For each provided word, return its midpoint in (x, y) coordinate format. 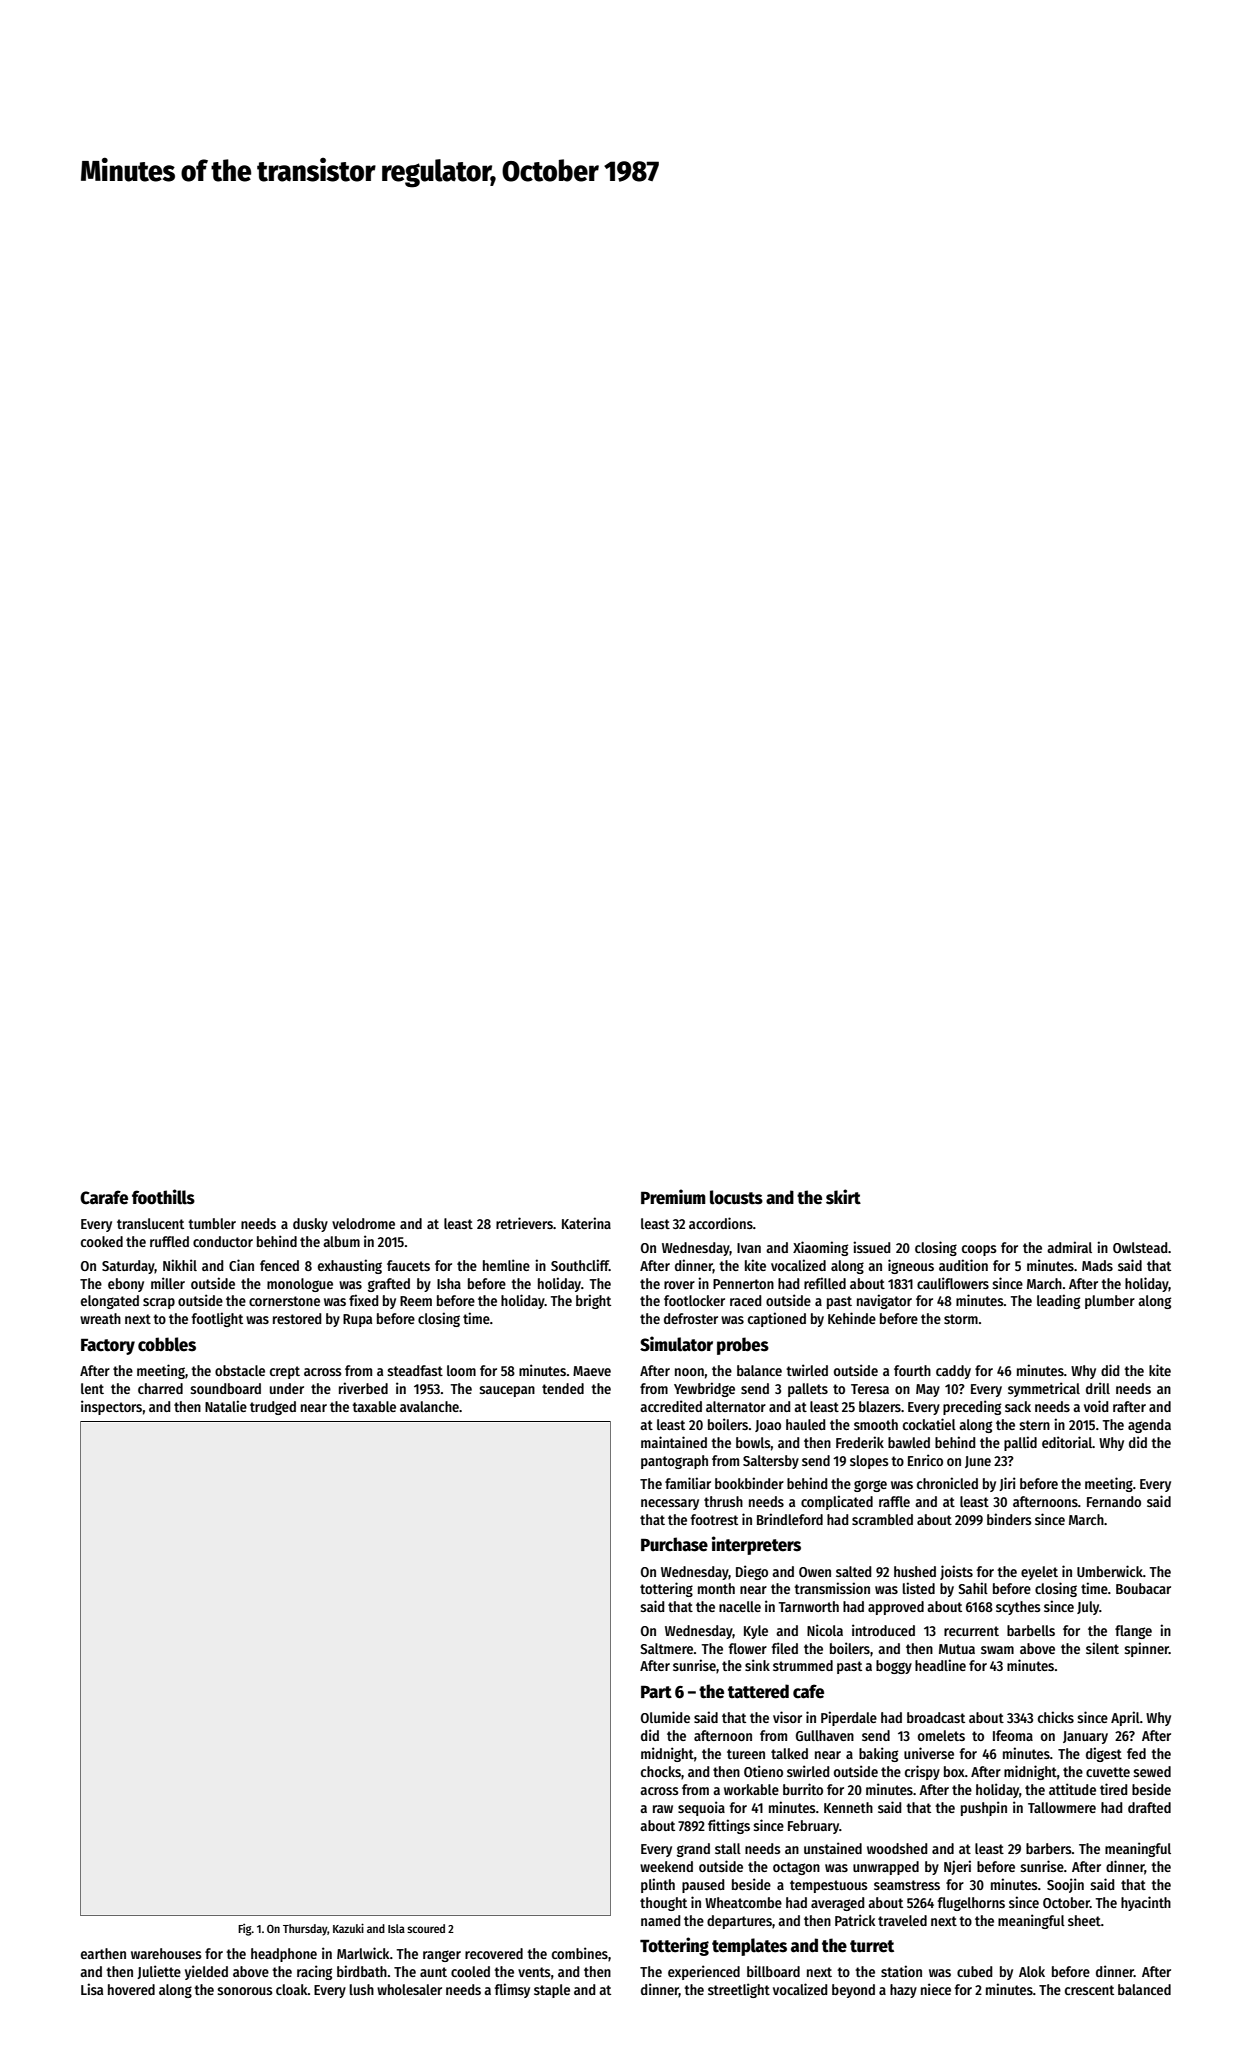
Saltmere (666, 1648)
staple (552, 1991)
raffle (894, 1501)
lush (362, 1989)
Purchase (674, 1544)
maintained (674, 1442)
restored (297, 1318)
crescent (1089, 1990)
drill (1098, 1388)
